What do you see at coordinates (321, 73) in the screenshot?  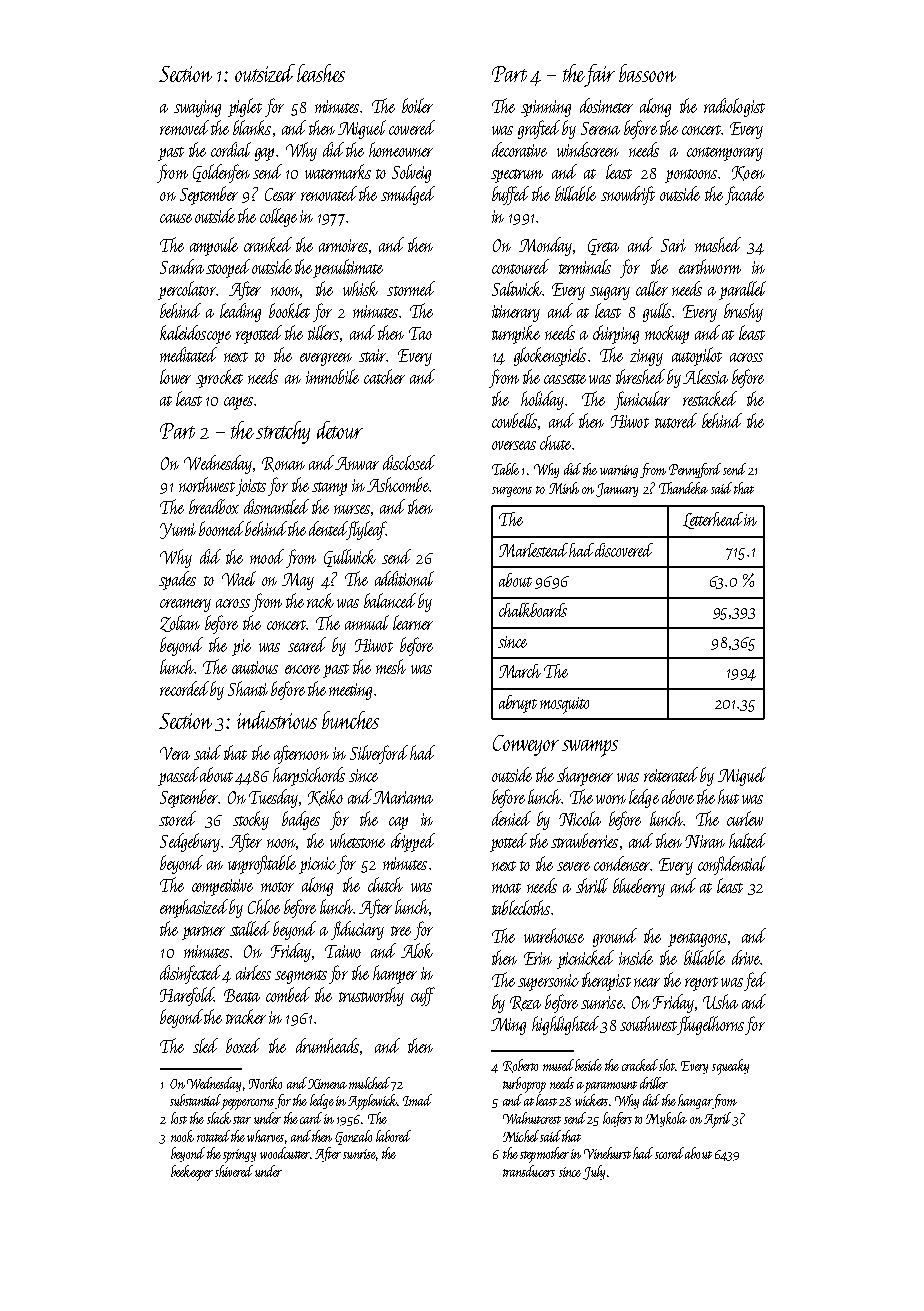 I see `leashes` at bounding box center [321, 73].
